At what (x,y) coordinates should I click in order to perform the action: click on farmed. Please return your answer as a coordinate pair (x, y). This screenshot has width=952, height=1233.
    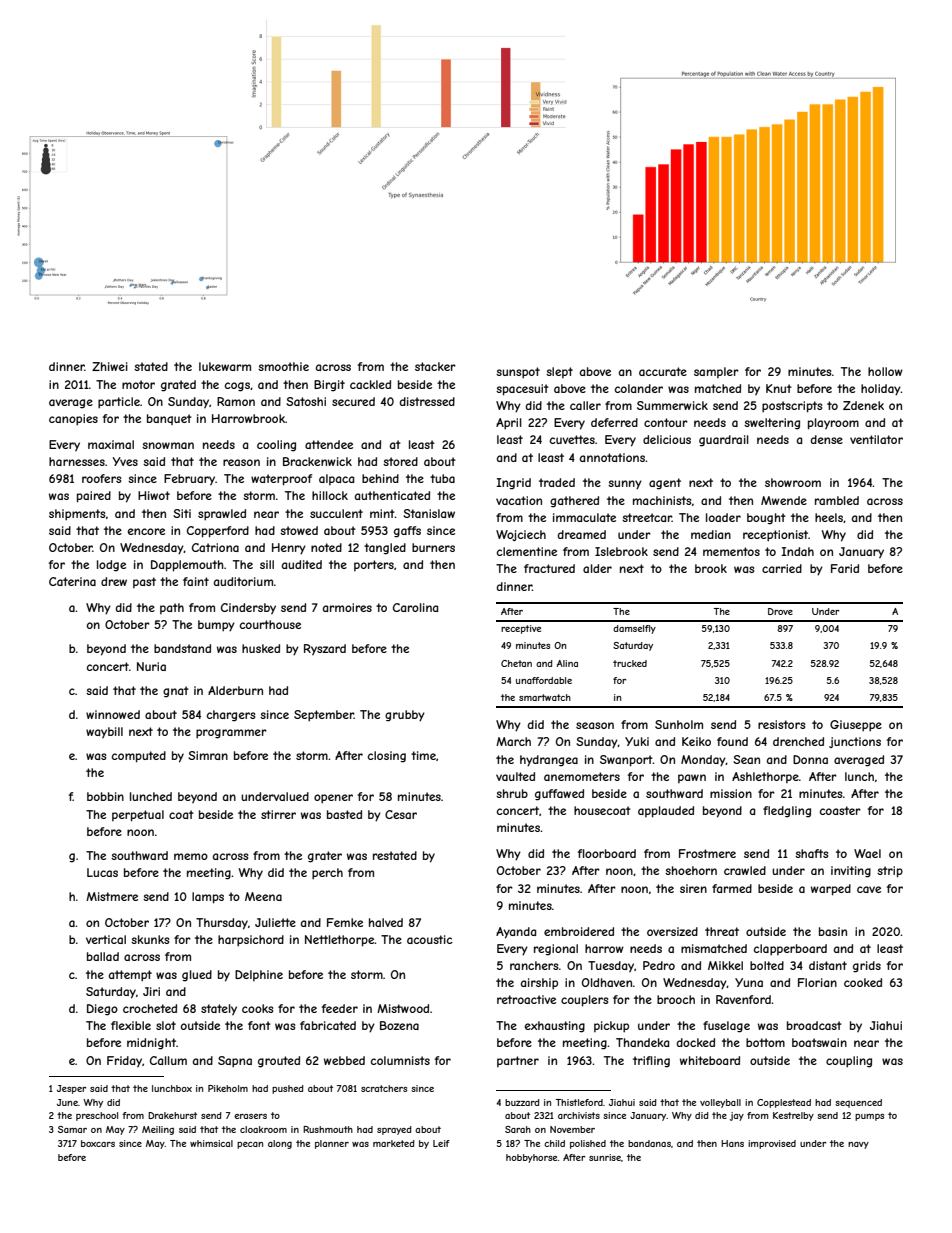
    Looking at the image, I should click on (732, 888).
